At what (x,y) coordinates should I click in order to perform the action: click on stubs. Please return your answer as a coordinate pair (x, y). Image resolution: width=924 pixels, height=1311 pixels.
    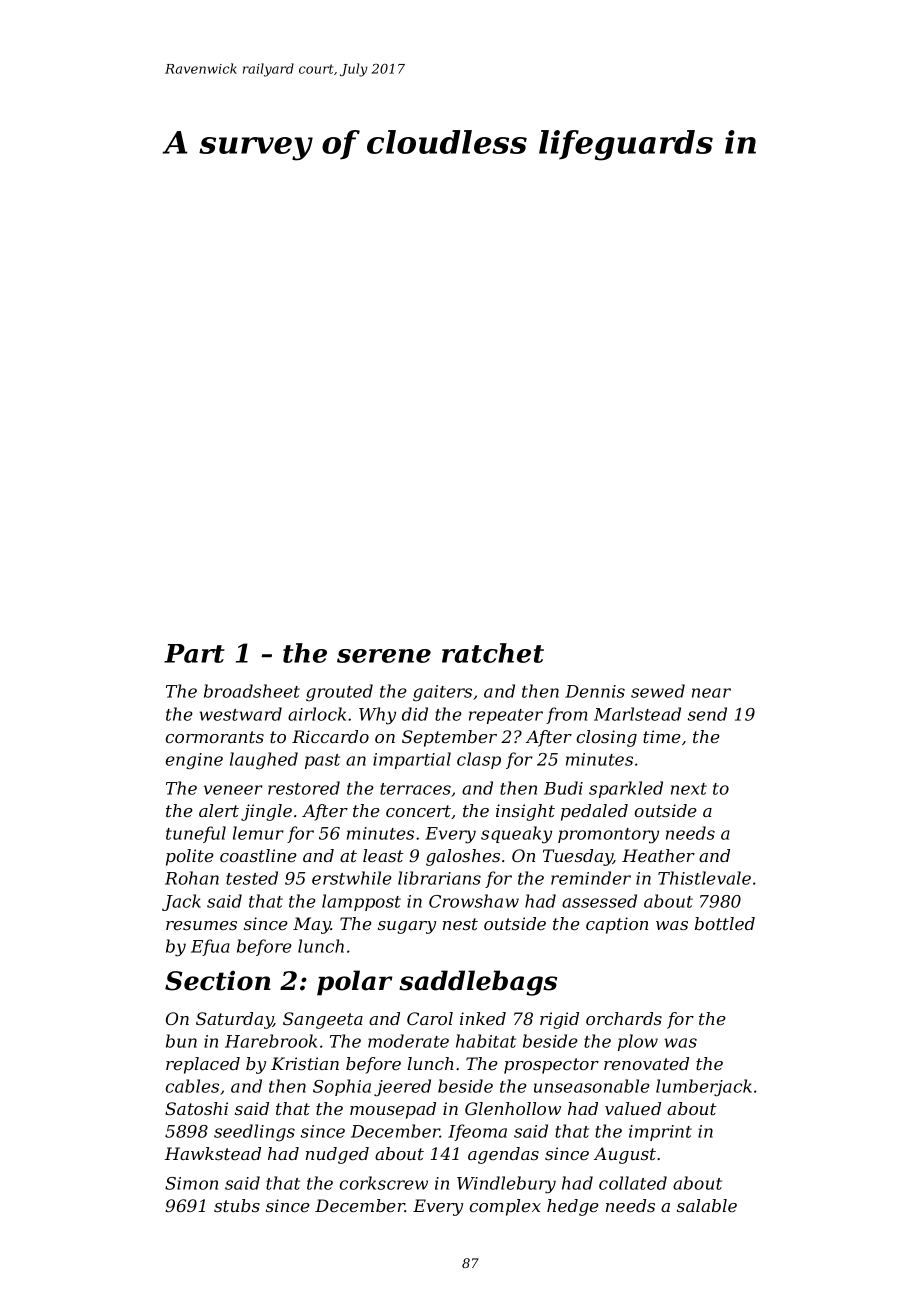
    Looking at the image, I should click on (237, 1205).
